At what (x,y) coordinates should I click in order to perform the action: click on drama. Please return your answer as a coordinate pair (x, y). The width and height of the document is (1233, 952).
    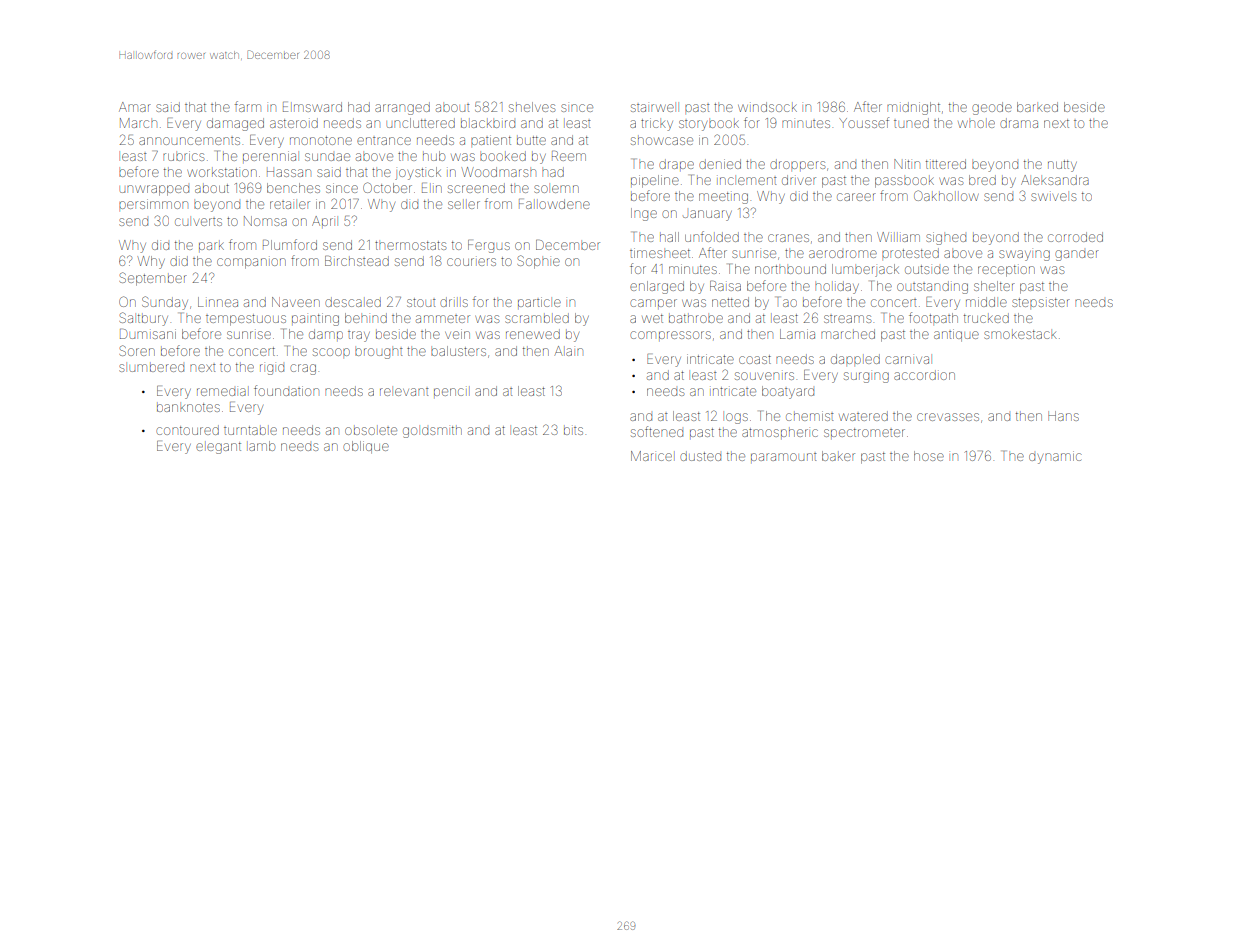
    Looking at the image, I should click on (1019, 123).
